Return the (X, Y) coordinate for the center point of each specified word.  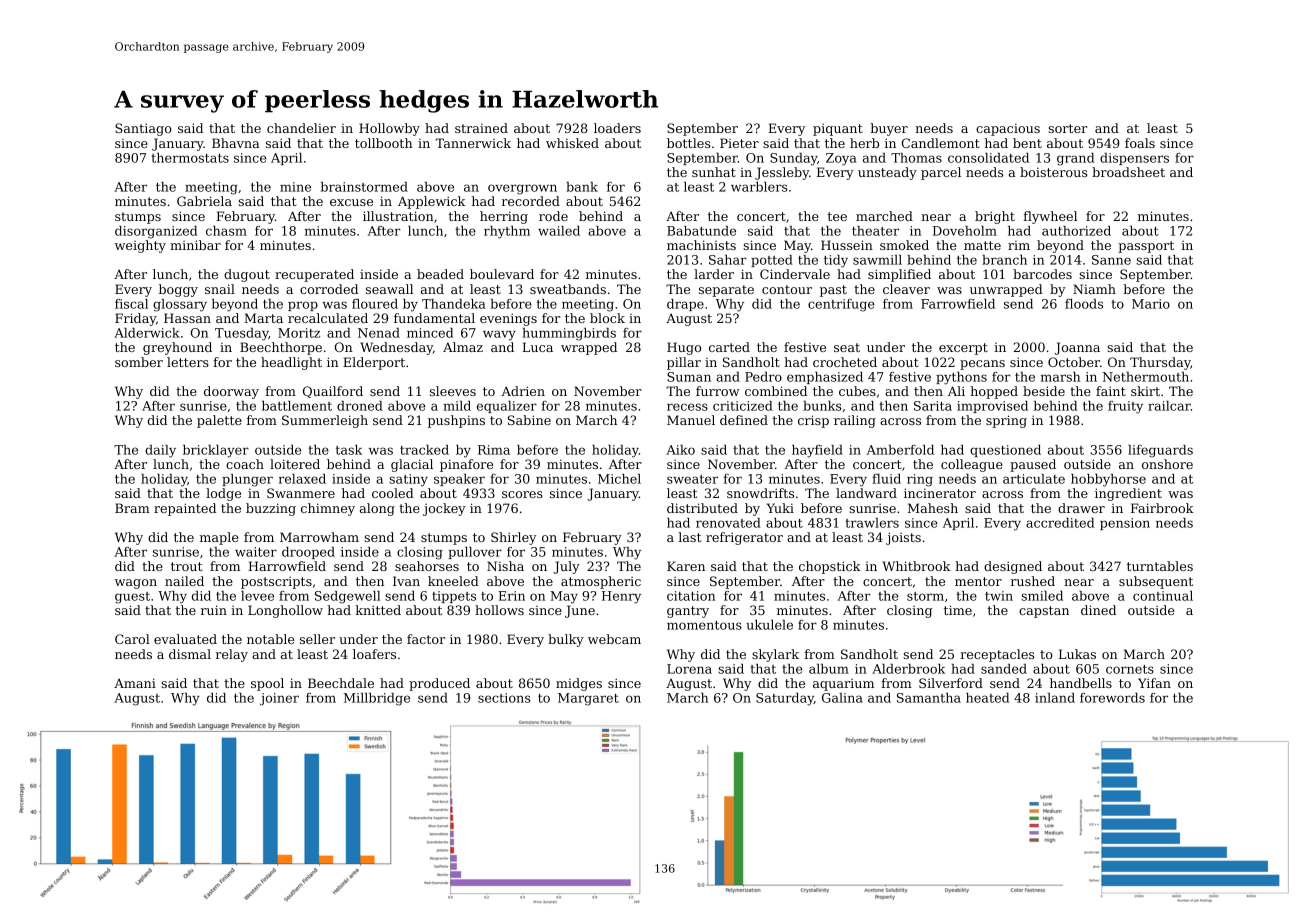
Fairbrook (1162, 508)
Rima (494, 450)
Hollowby (389, 129)
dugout (247, 275)
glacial (412, 465)
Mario (1151, 304)
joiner (279, 699)
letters (188, 362)
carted (729, 347)
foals (1140, 143)
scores (522, 494)
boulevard (502, 274)
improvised (992, 407)
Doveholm (965, 231)
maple (219, 538)
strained (481, 128)
